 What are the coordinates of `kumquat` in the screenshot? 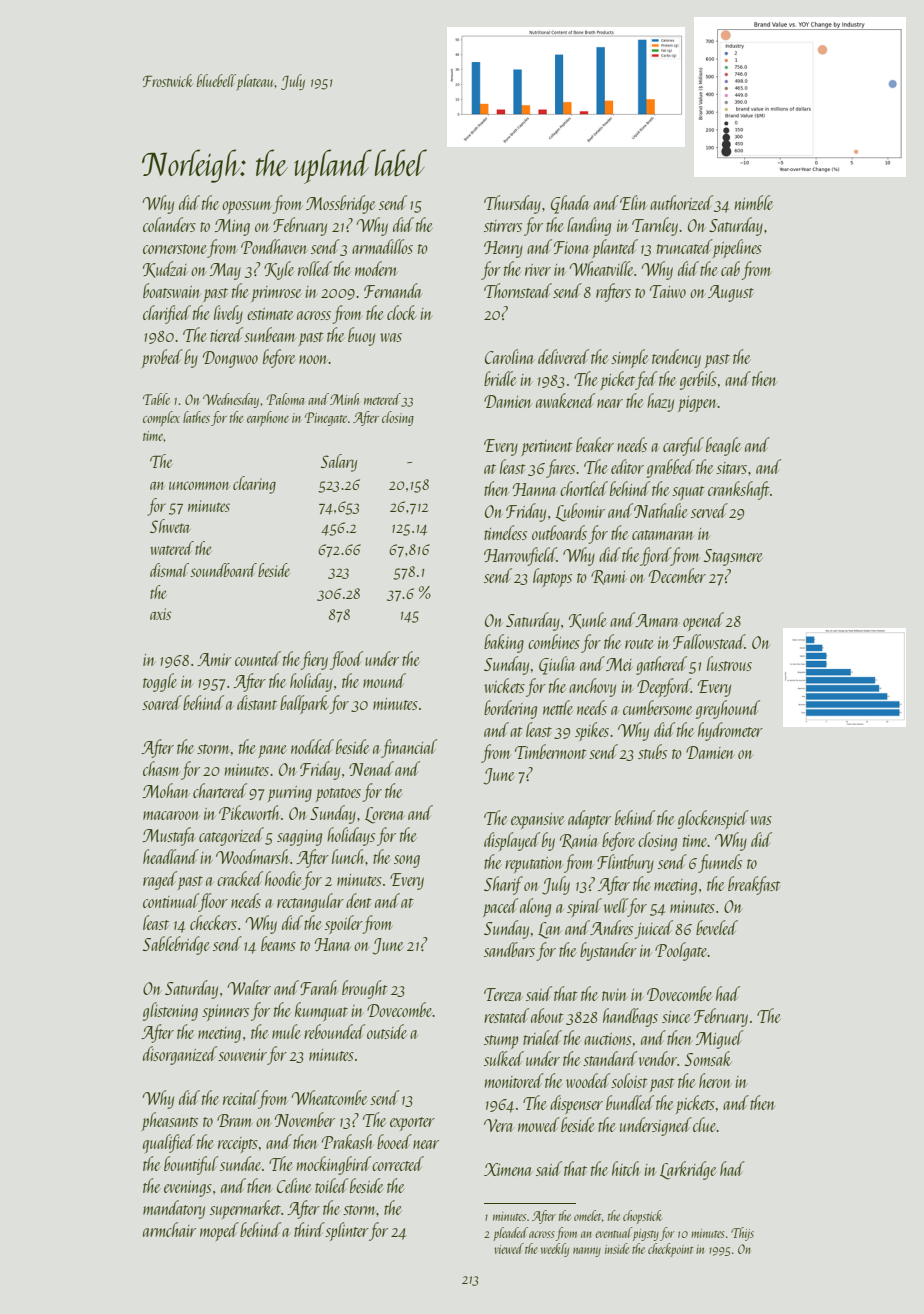 It's located at (321, 1011).
